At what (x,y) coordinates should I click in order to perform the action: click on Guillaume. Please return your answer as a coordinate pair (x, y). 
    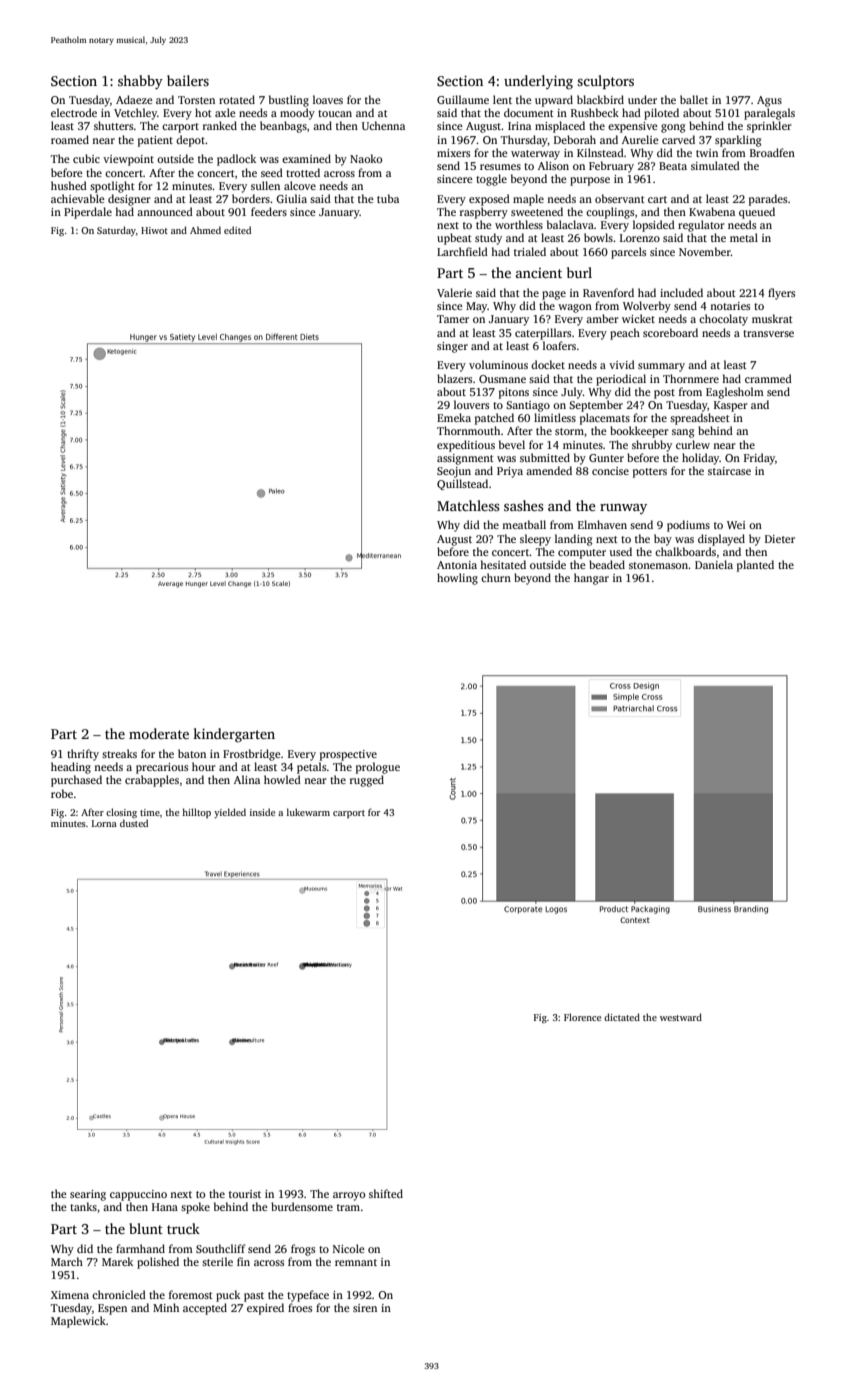
    Looking at the image, I should click on (463, 99).
